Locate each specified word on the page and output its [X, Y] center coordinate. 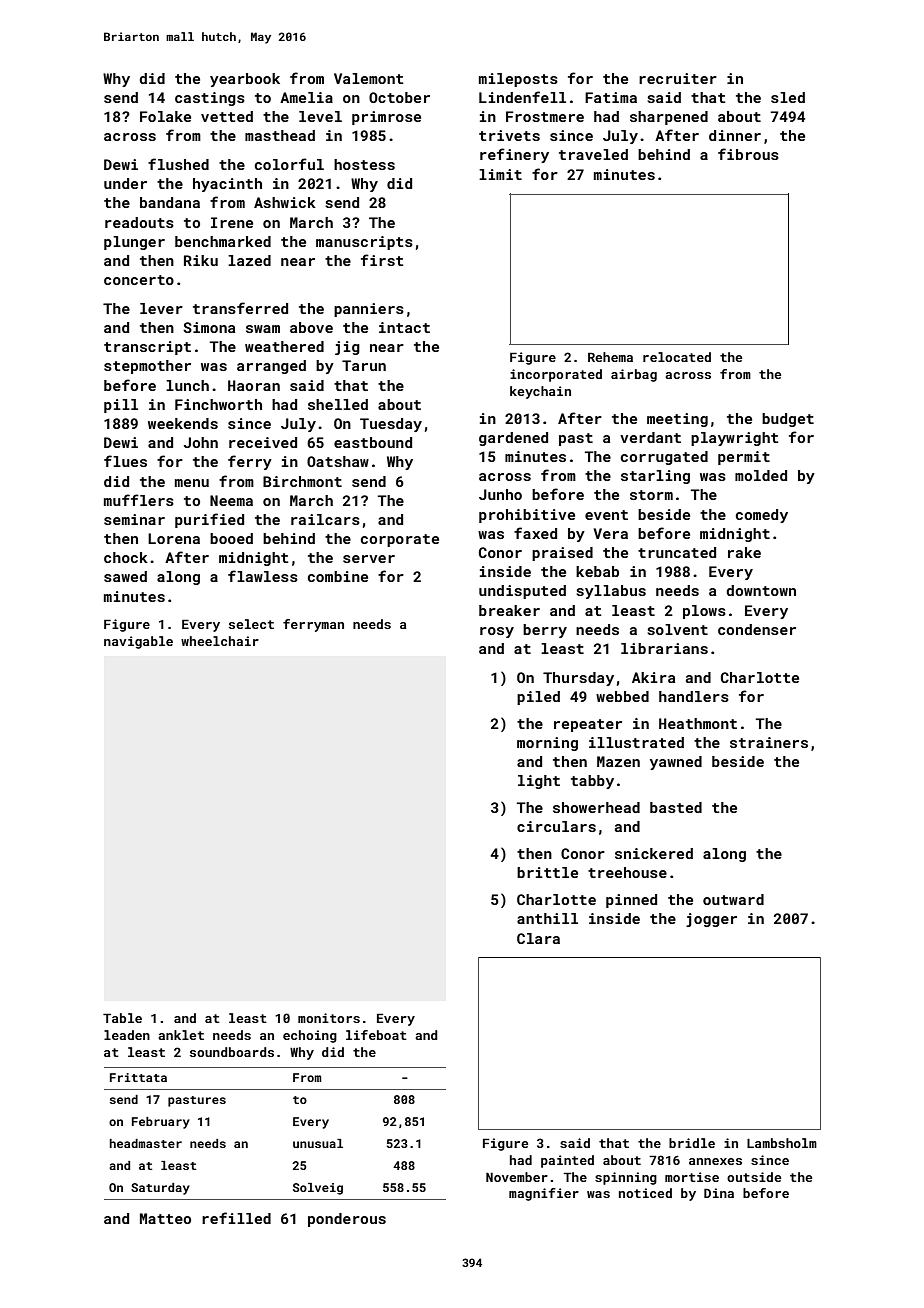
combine [338, 576]
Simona [209, 327]
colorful [289, 164]
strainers [769, 742]
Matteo [165, 1218]
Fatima [611, 97]
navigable [138, 642]
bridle [692, 1143]
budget [788, 420]
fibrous [748, 154]
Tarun [364, 365]
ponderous [347, 1220]
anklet [181, 1035]
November [517, 1177]
